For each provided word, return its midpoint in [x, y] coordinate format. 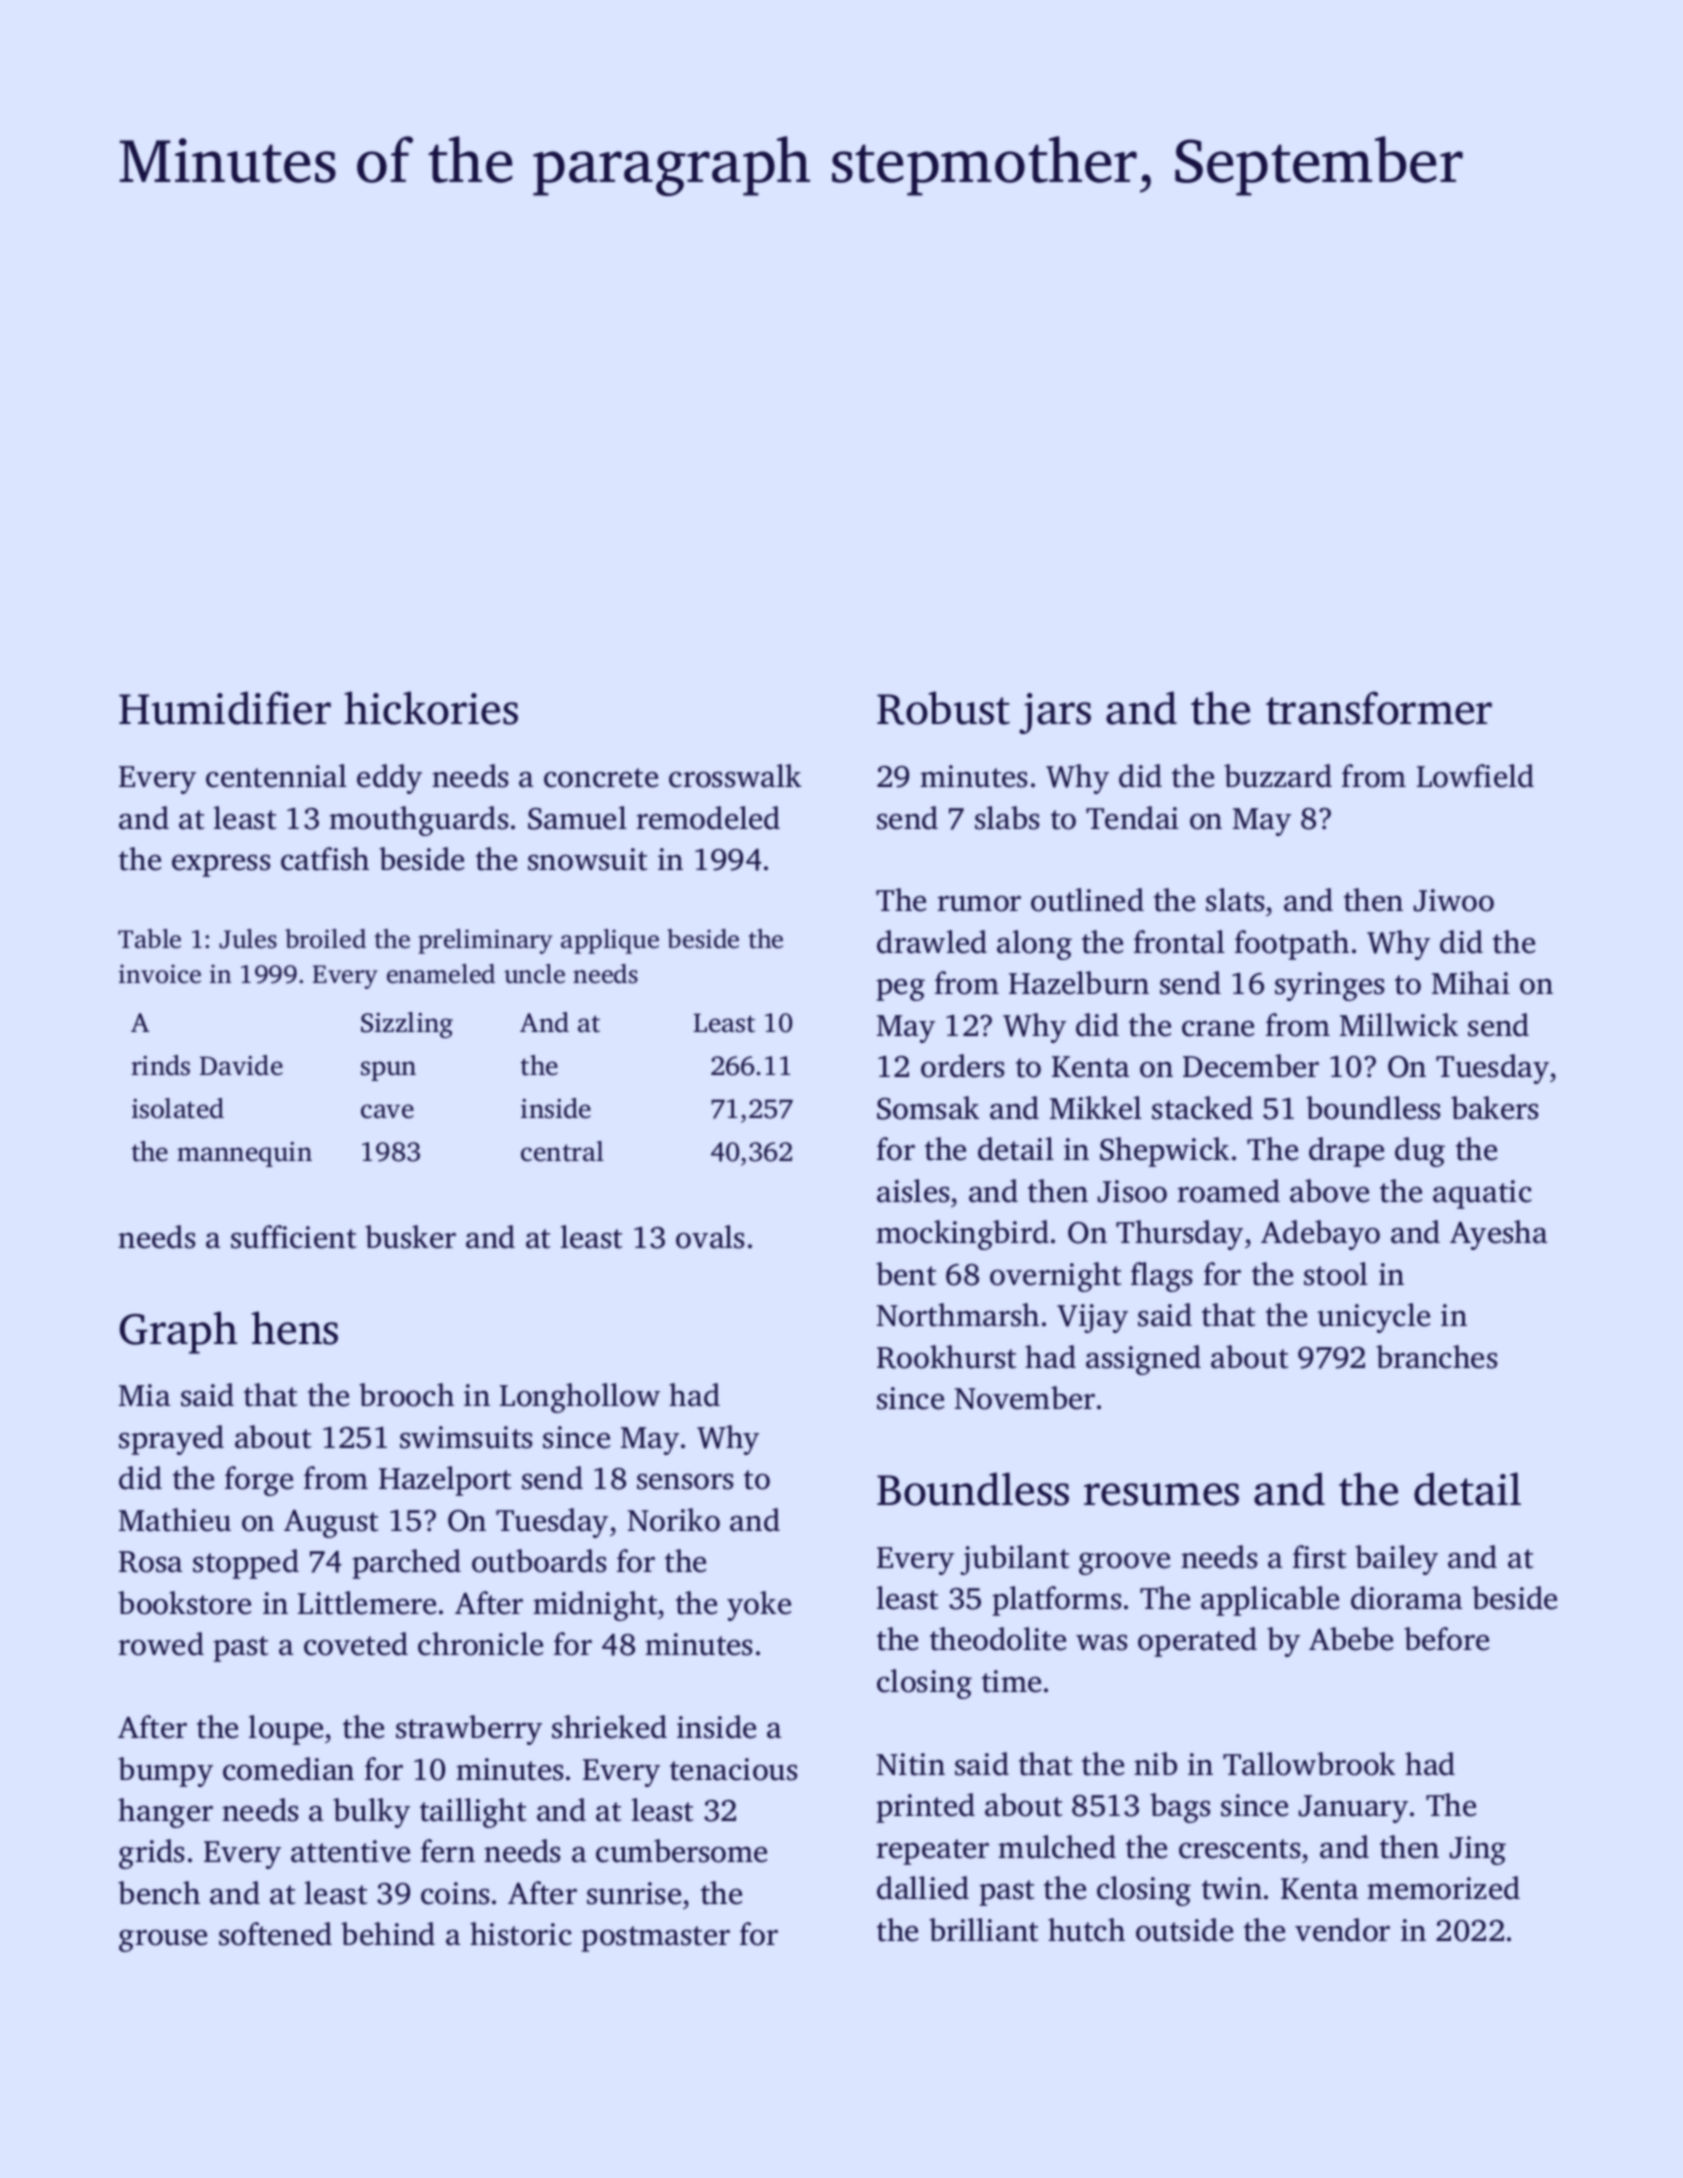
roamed [1229, 1191]
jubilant [1015, 1560]
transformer [1379, 708]
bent [906, 1274]
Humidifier [225, 708]
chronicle [480, 1644]
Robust [943, 708]
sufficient [294, 1237]
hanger [165, 1813]
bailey [1396, 1560]
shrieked [609, 1727]
